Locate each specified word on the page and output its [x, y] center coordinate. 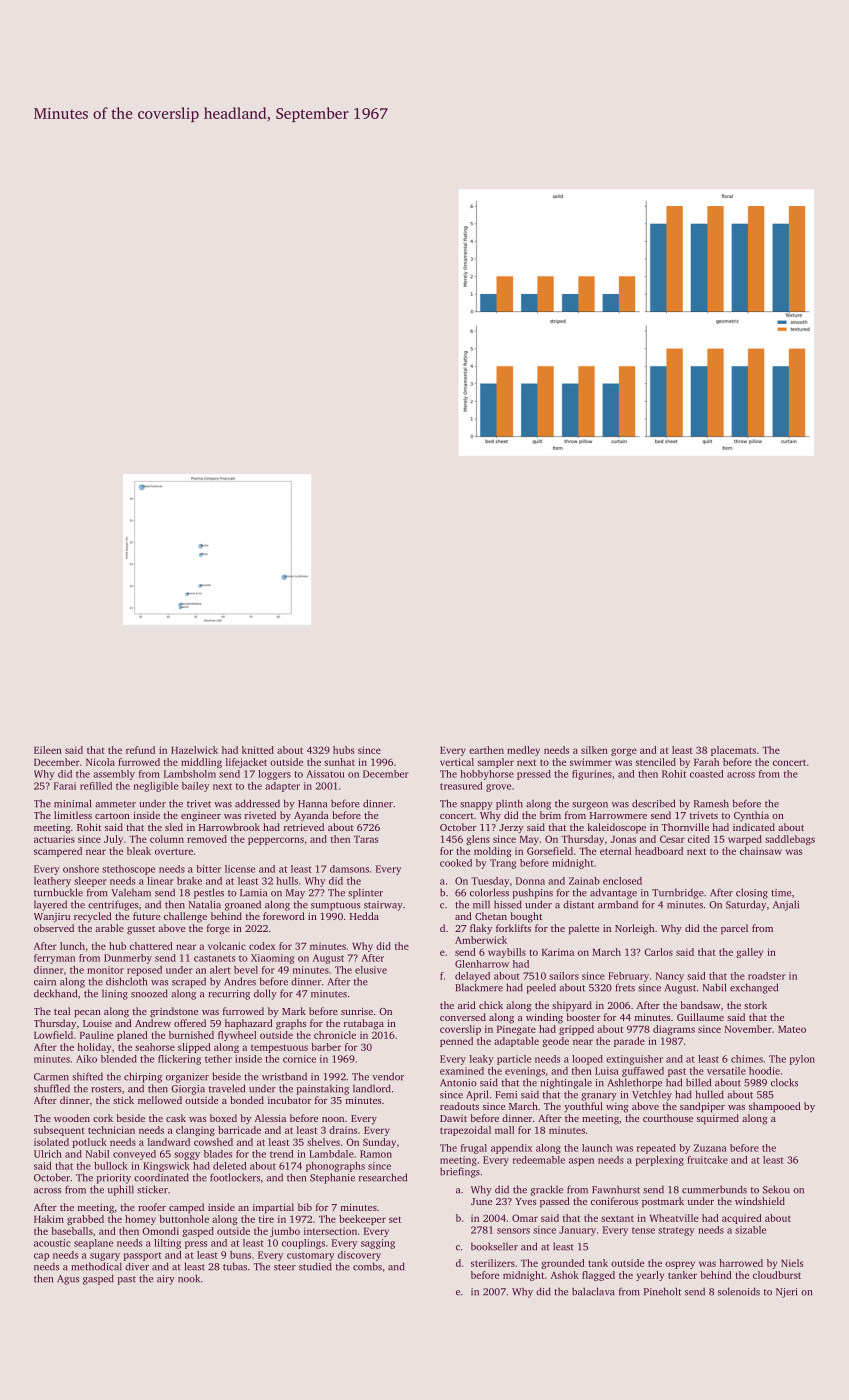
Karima [558, 952]
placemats [733, 751]
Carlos [658, 952]
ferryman [54, 959]
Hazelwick [194, 750]
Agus [68, 1280]
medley [523, 751]
